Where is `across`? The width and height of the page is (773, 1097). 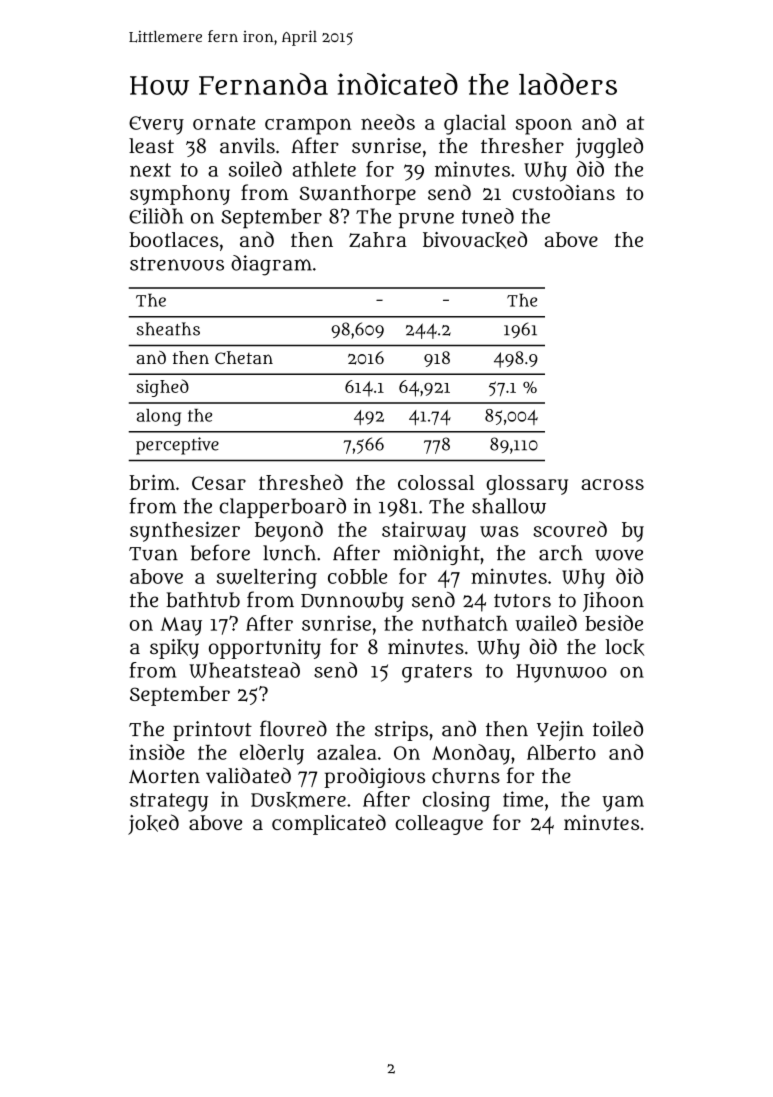 across is located at coordinates (612, 484).
